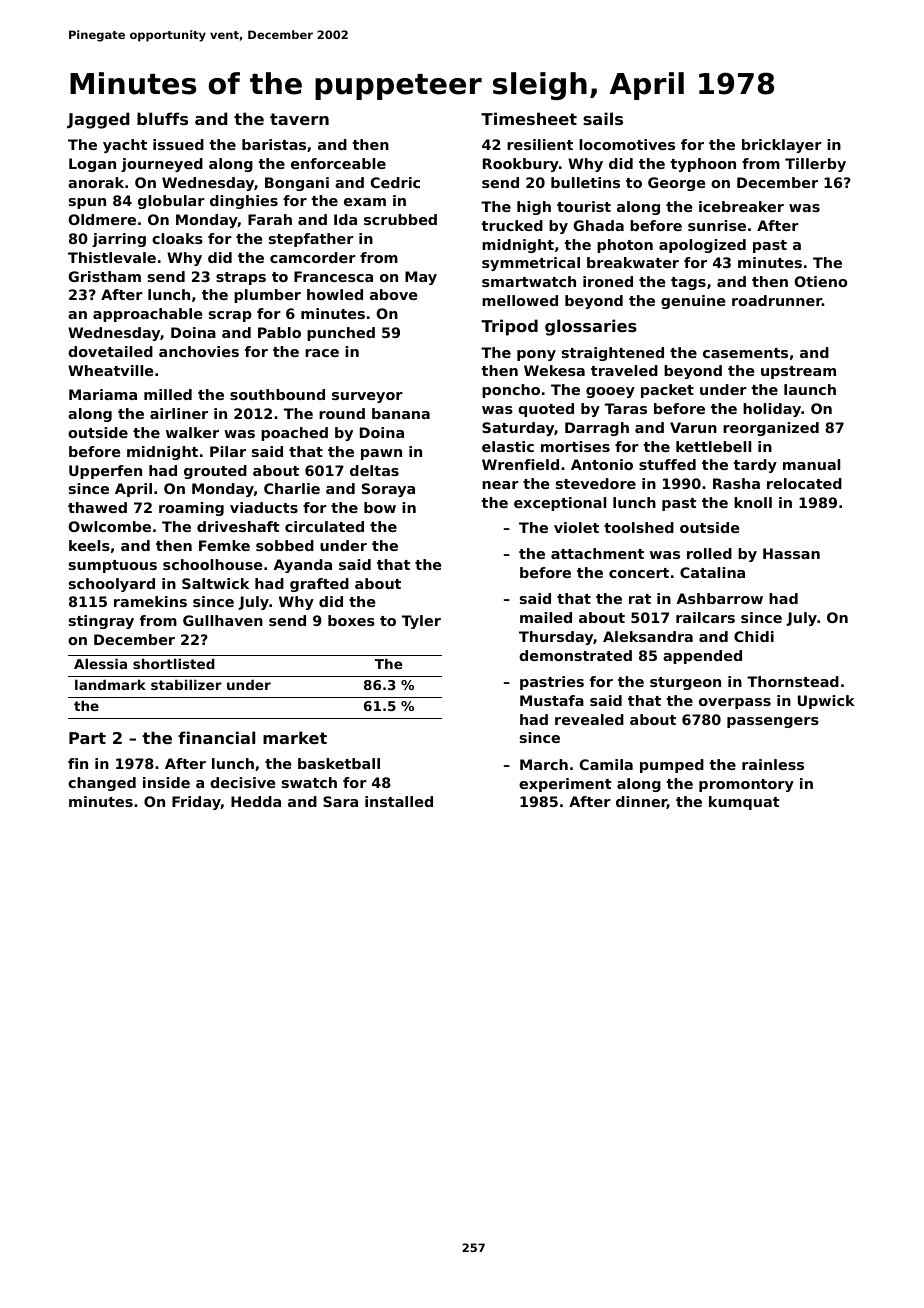 The image size is (924, 1308). Describe the element at coordinates (782, 146) in the image. I see `bricklayer` at that location.
